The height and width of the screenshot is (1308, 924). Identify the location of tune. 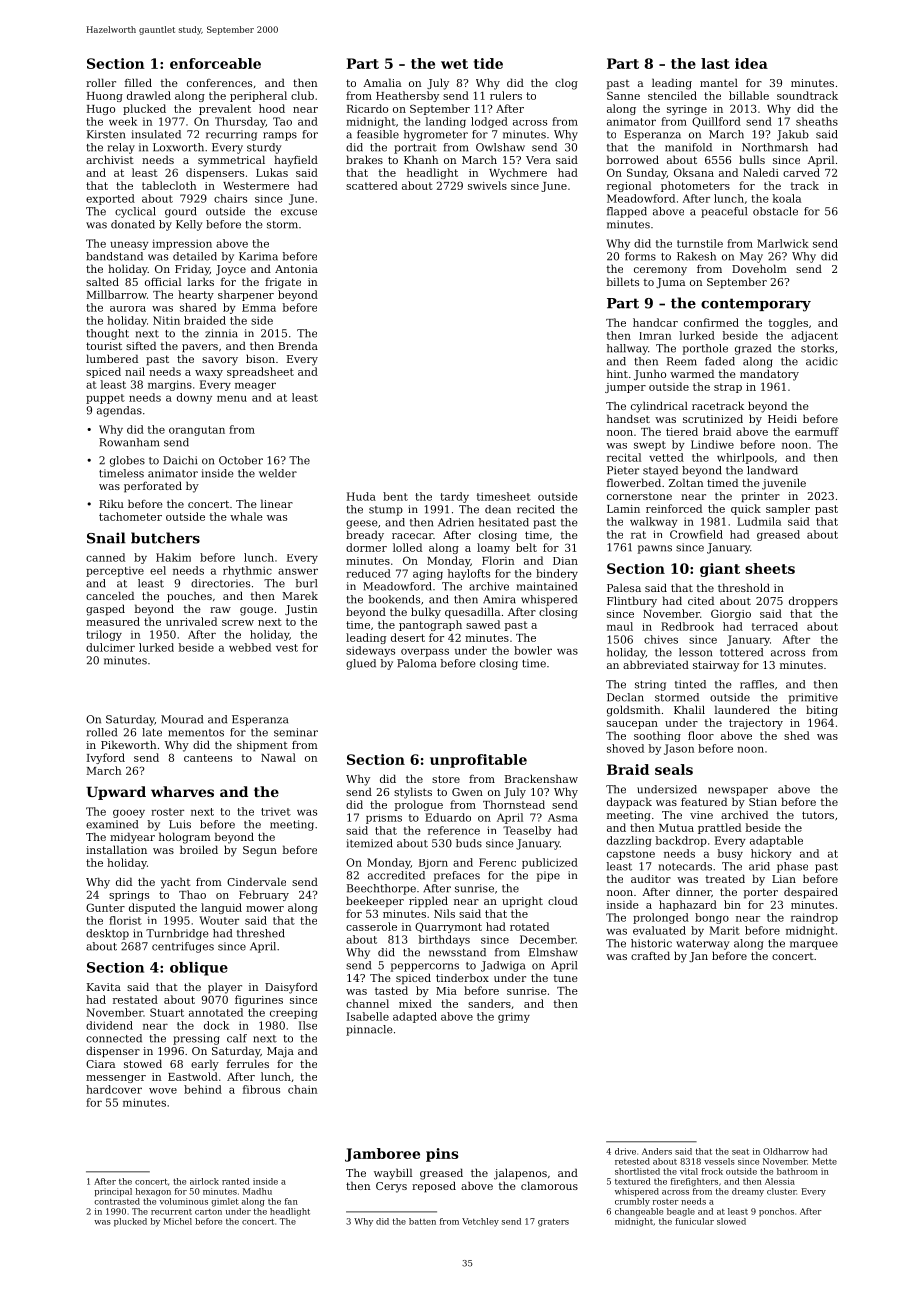
(566, 978).
